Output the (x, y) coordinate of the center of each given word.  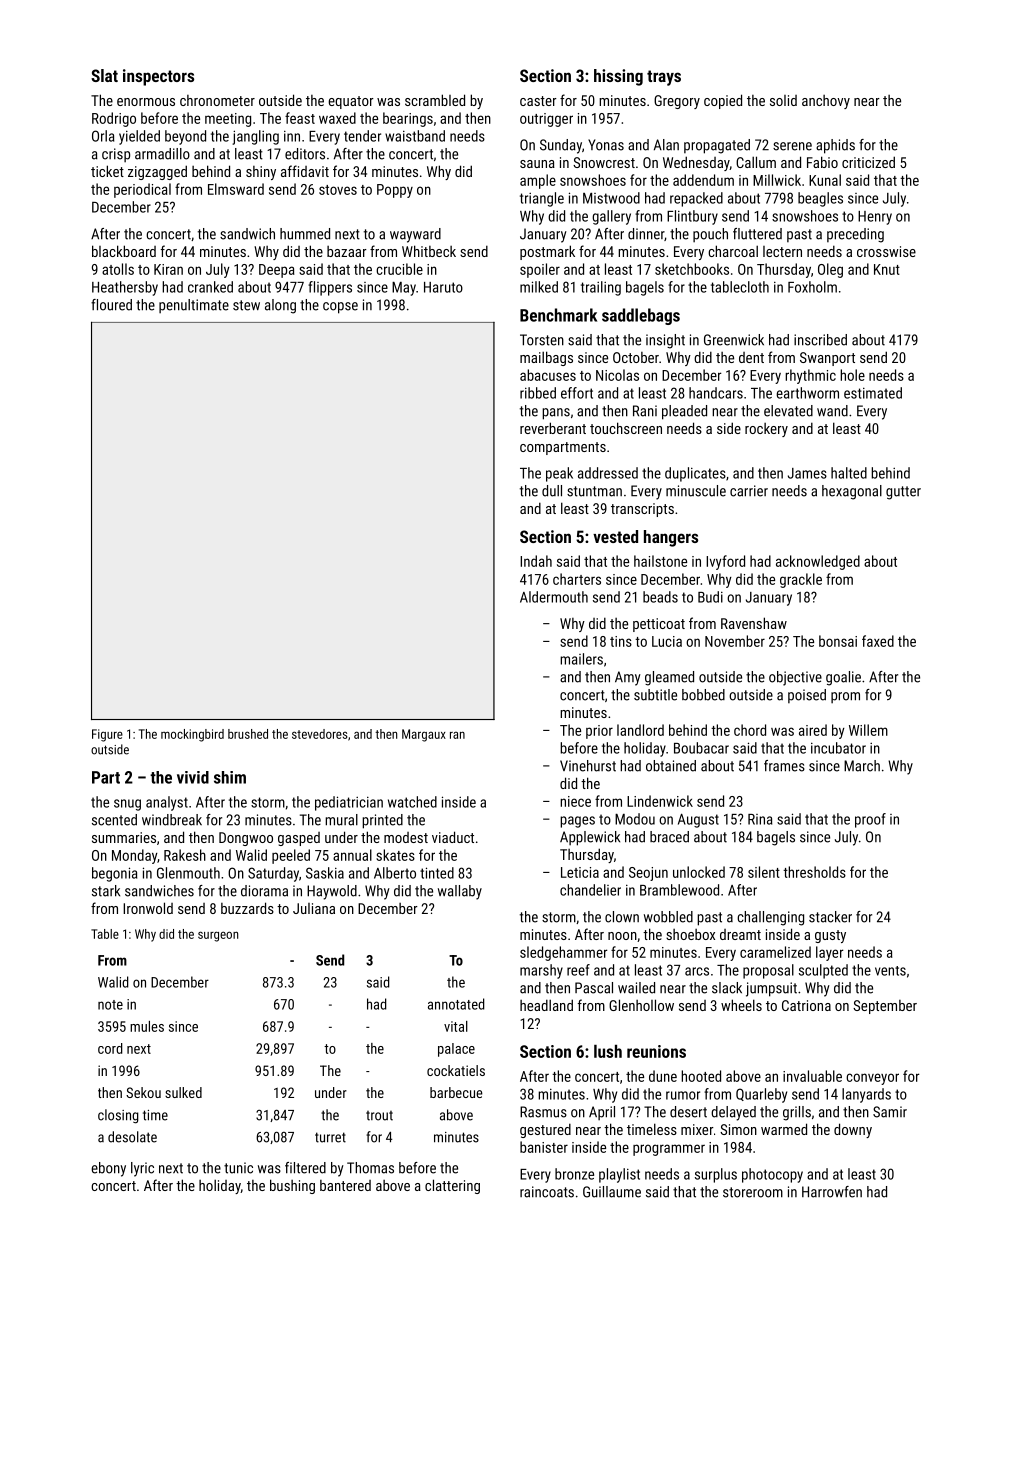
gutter (903, 493)
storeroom (753, 1192)
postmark (547, 252)
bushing (292, 1186)
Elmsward (236, 189)
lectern (782, 251)
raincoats (547, 1192)
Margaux (424, 735)
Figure (107, 735)
